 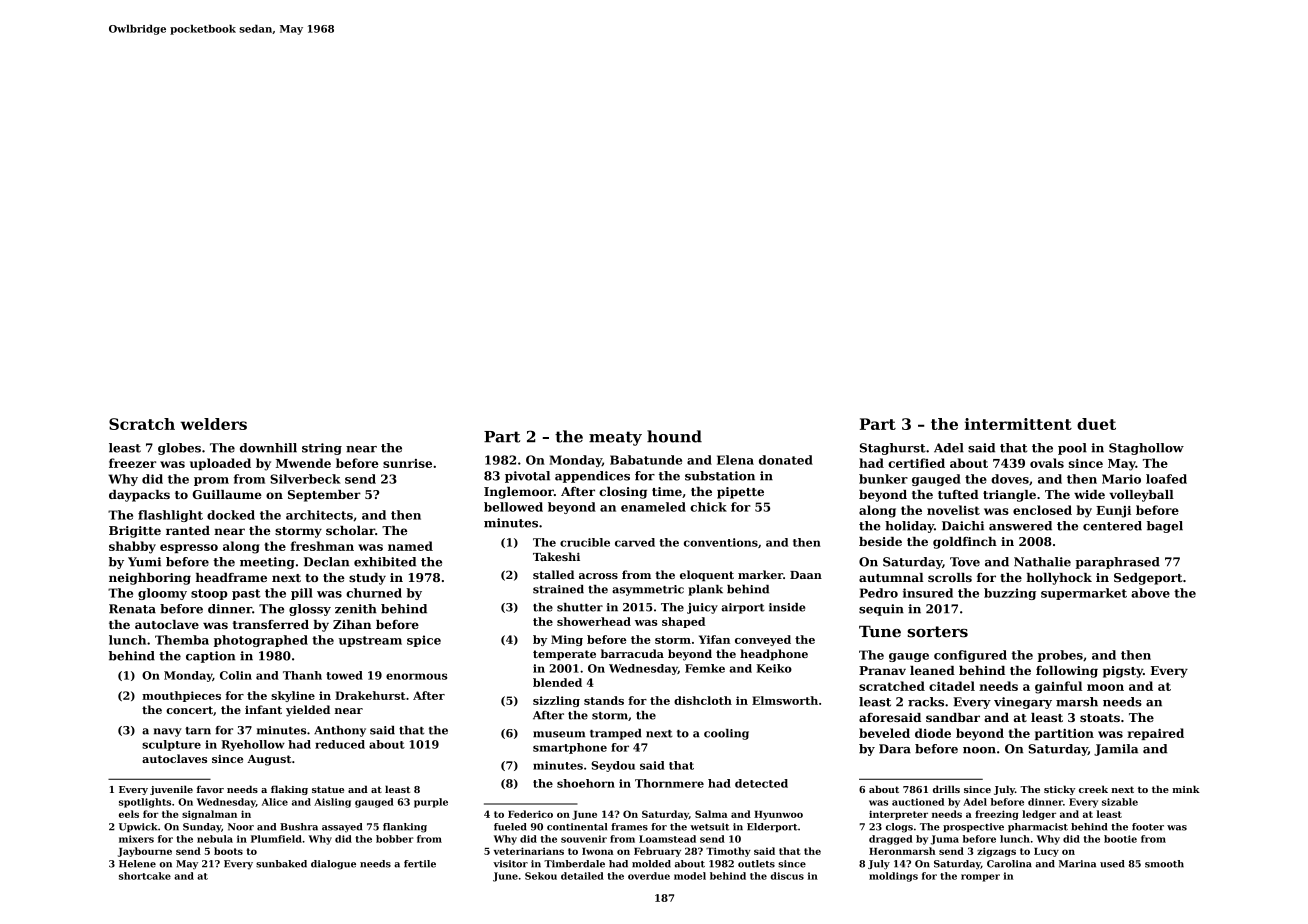 What do you see at coordinates (604, 700) in the document?
I see `stands` at bounding box center [604, 700].
